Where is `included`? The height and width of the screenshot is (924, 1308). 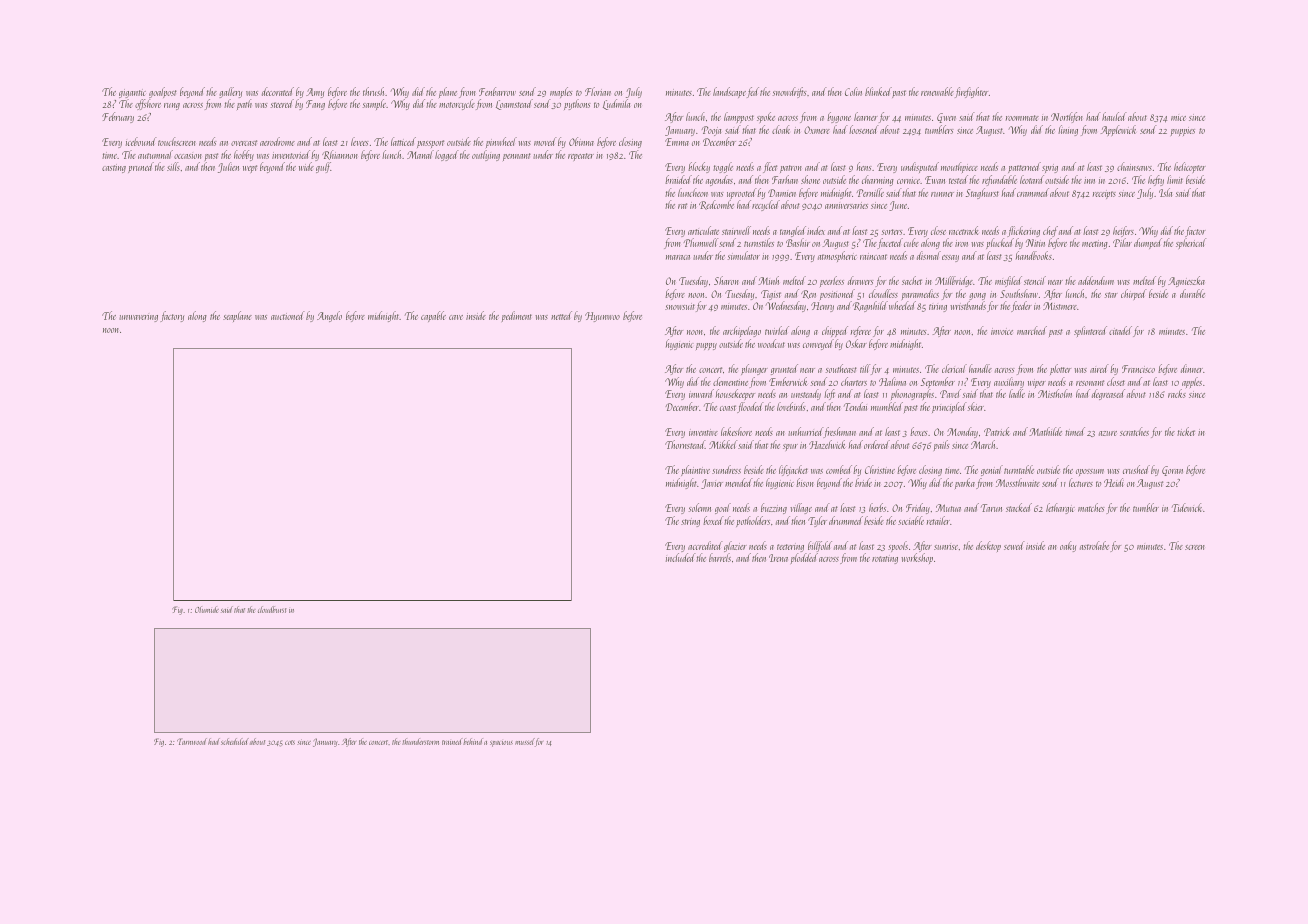
included is located at coordinates (681, 557).
